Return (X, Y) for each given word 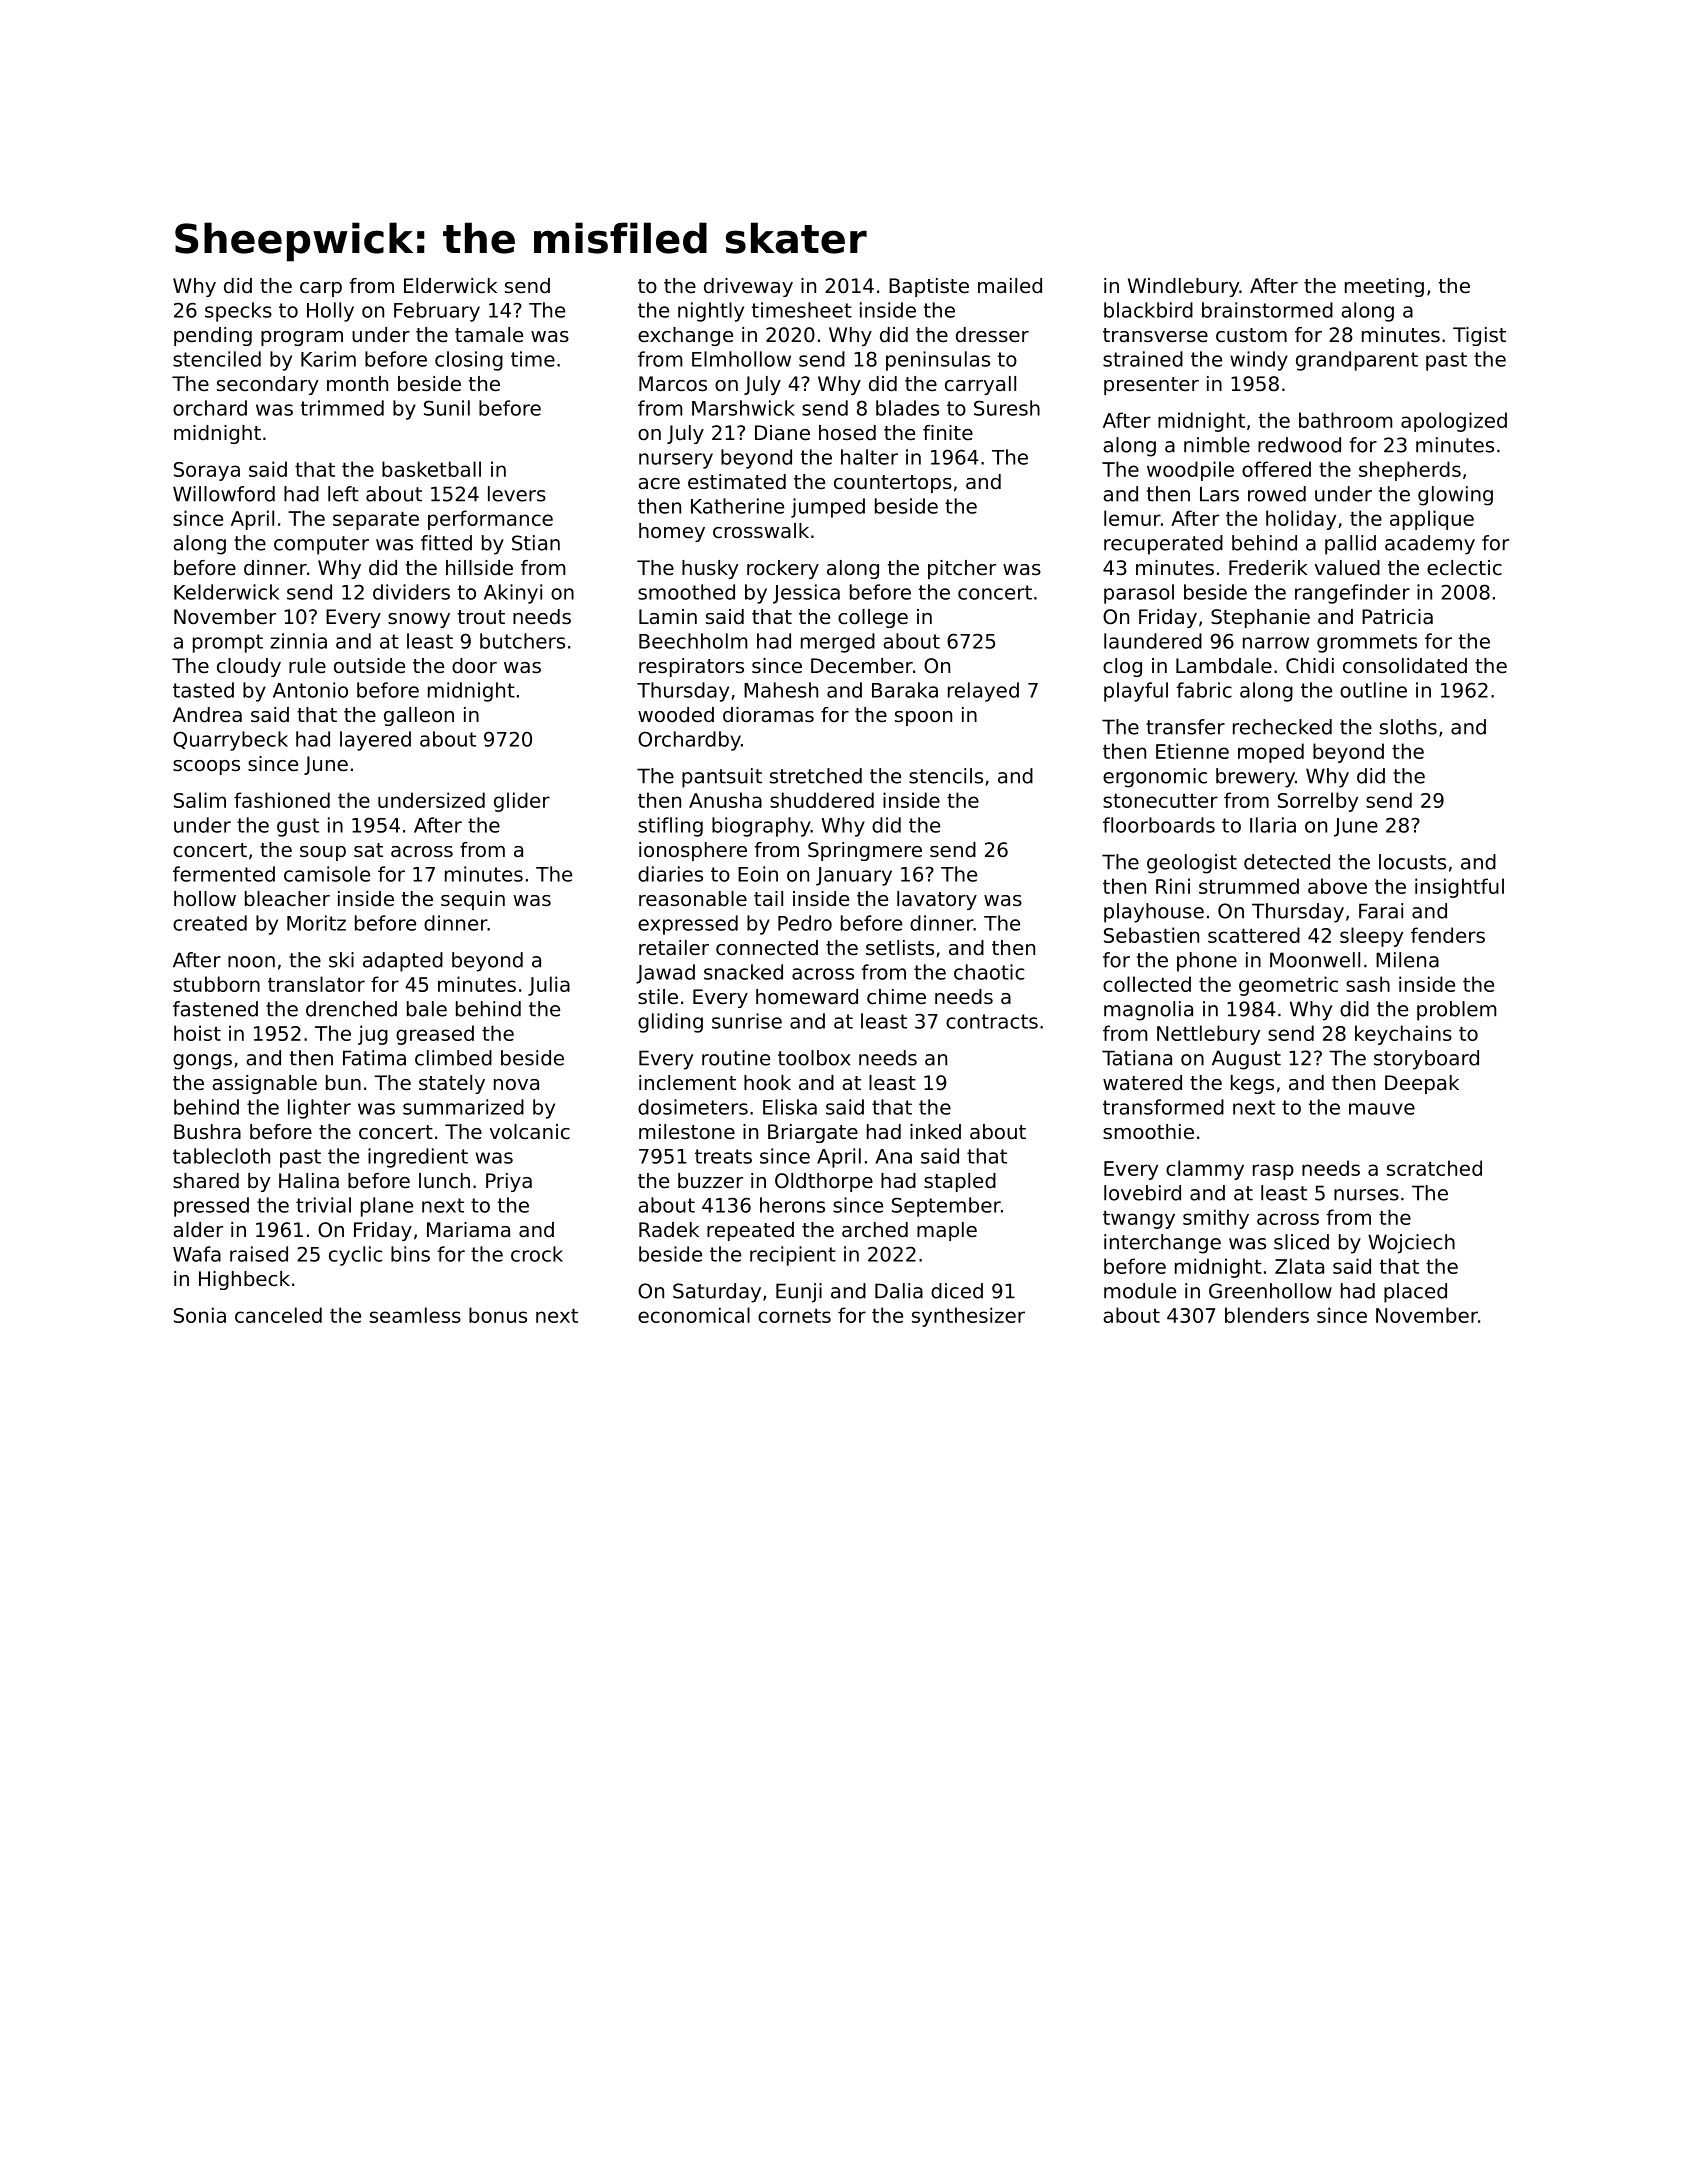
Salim (200, 800)
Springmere (865, 851)
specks (238, 312)
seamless (415, 1315)
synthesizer (968, 1317)
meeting (1384, 287)
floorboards (1159, 825)
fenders (1448, 935)
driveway (748, 287)
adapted (403, 962)
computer (321, 545)
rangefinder (1352, 594)
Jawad (665, 974)
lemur (1132, 518)
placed (1415, 1293)
